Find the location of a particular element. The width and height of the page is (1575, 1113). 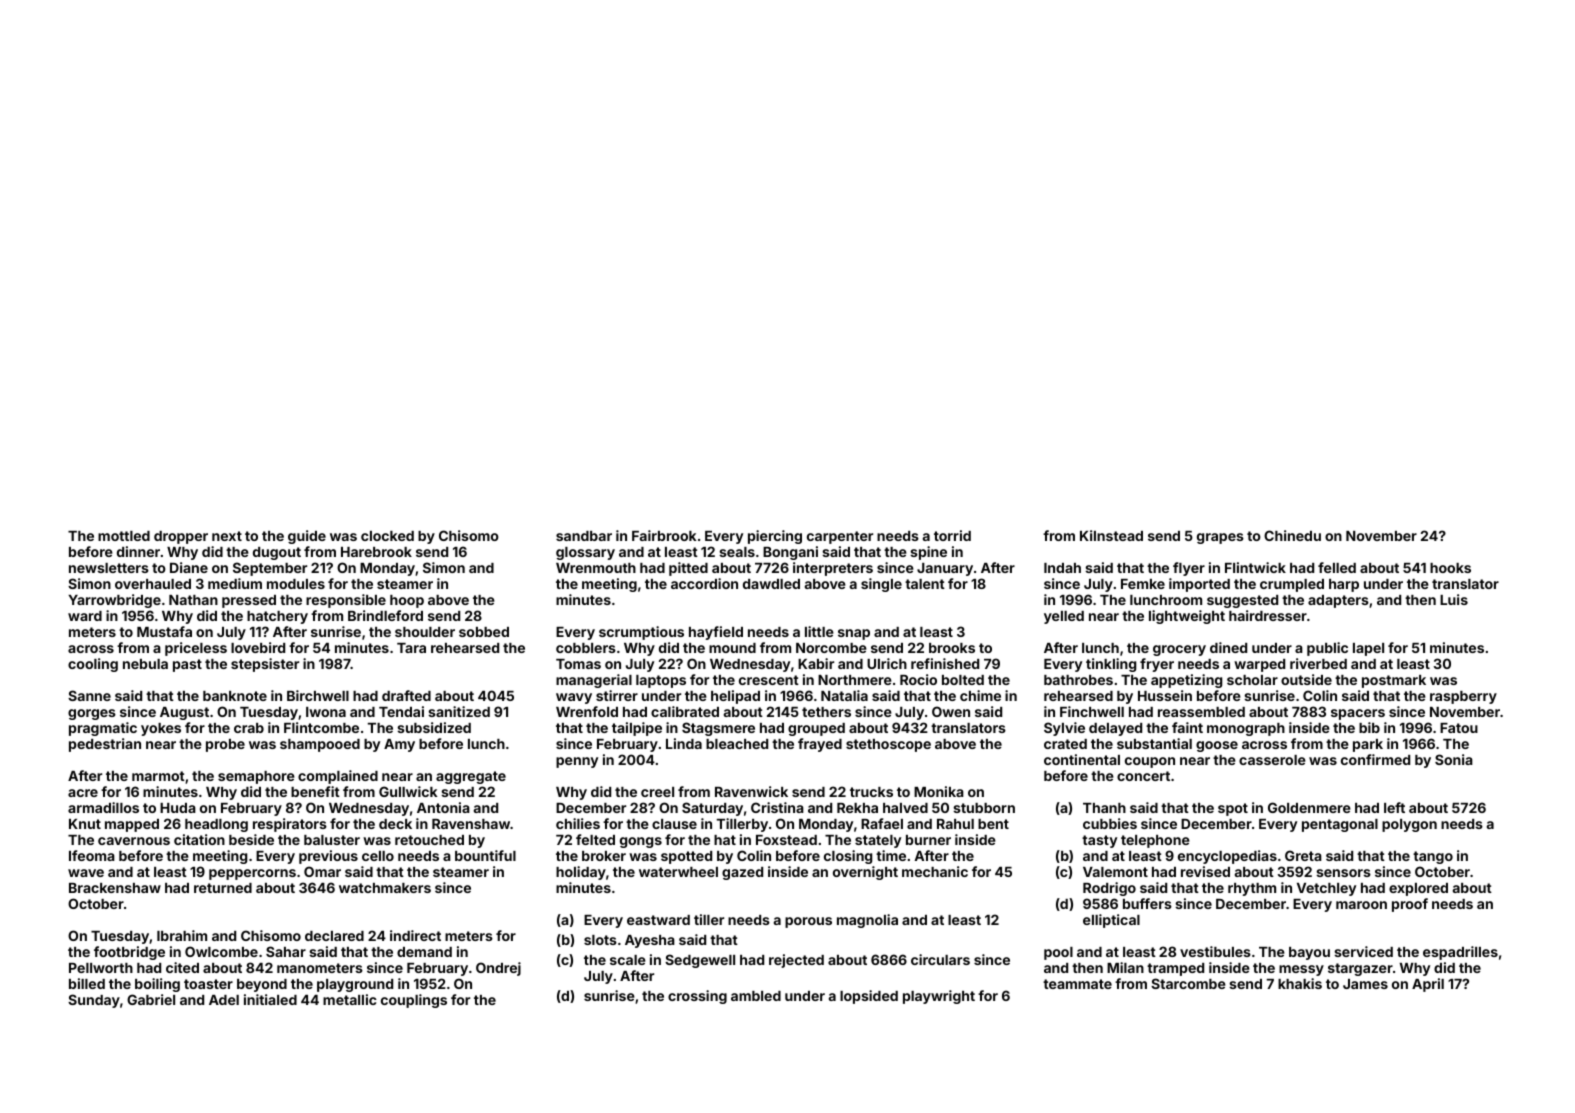

stethoscope is located at coordinates (888, 745).
